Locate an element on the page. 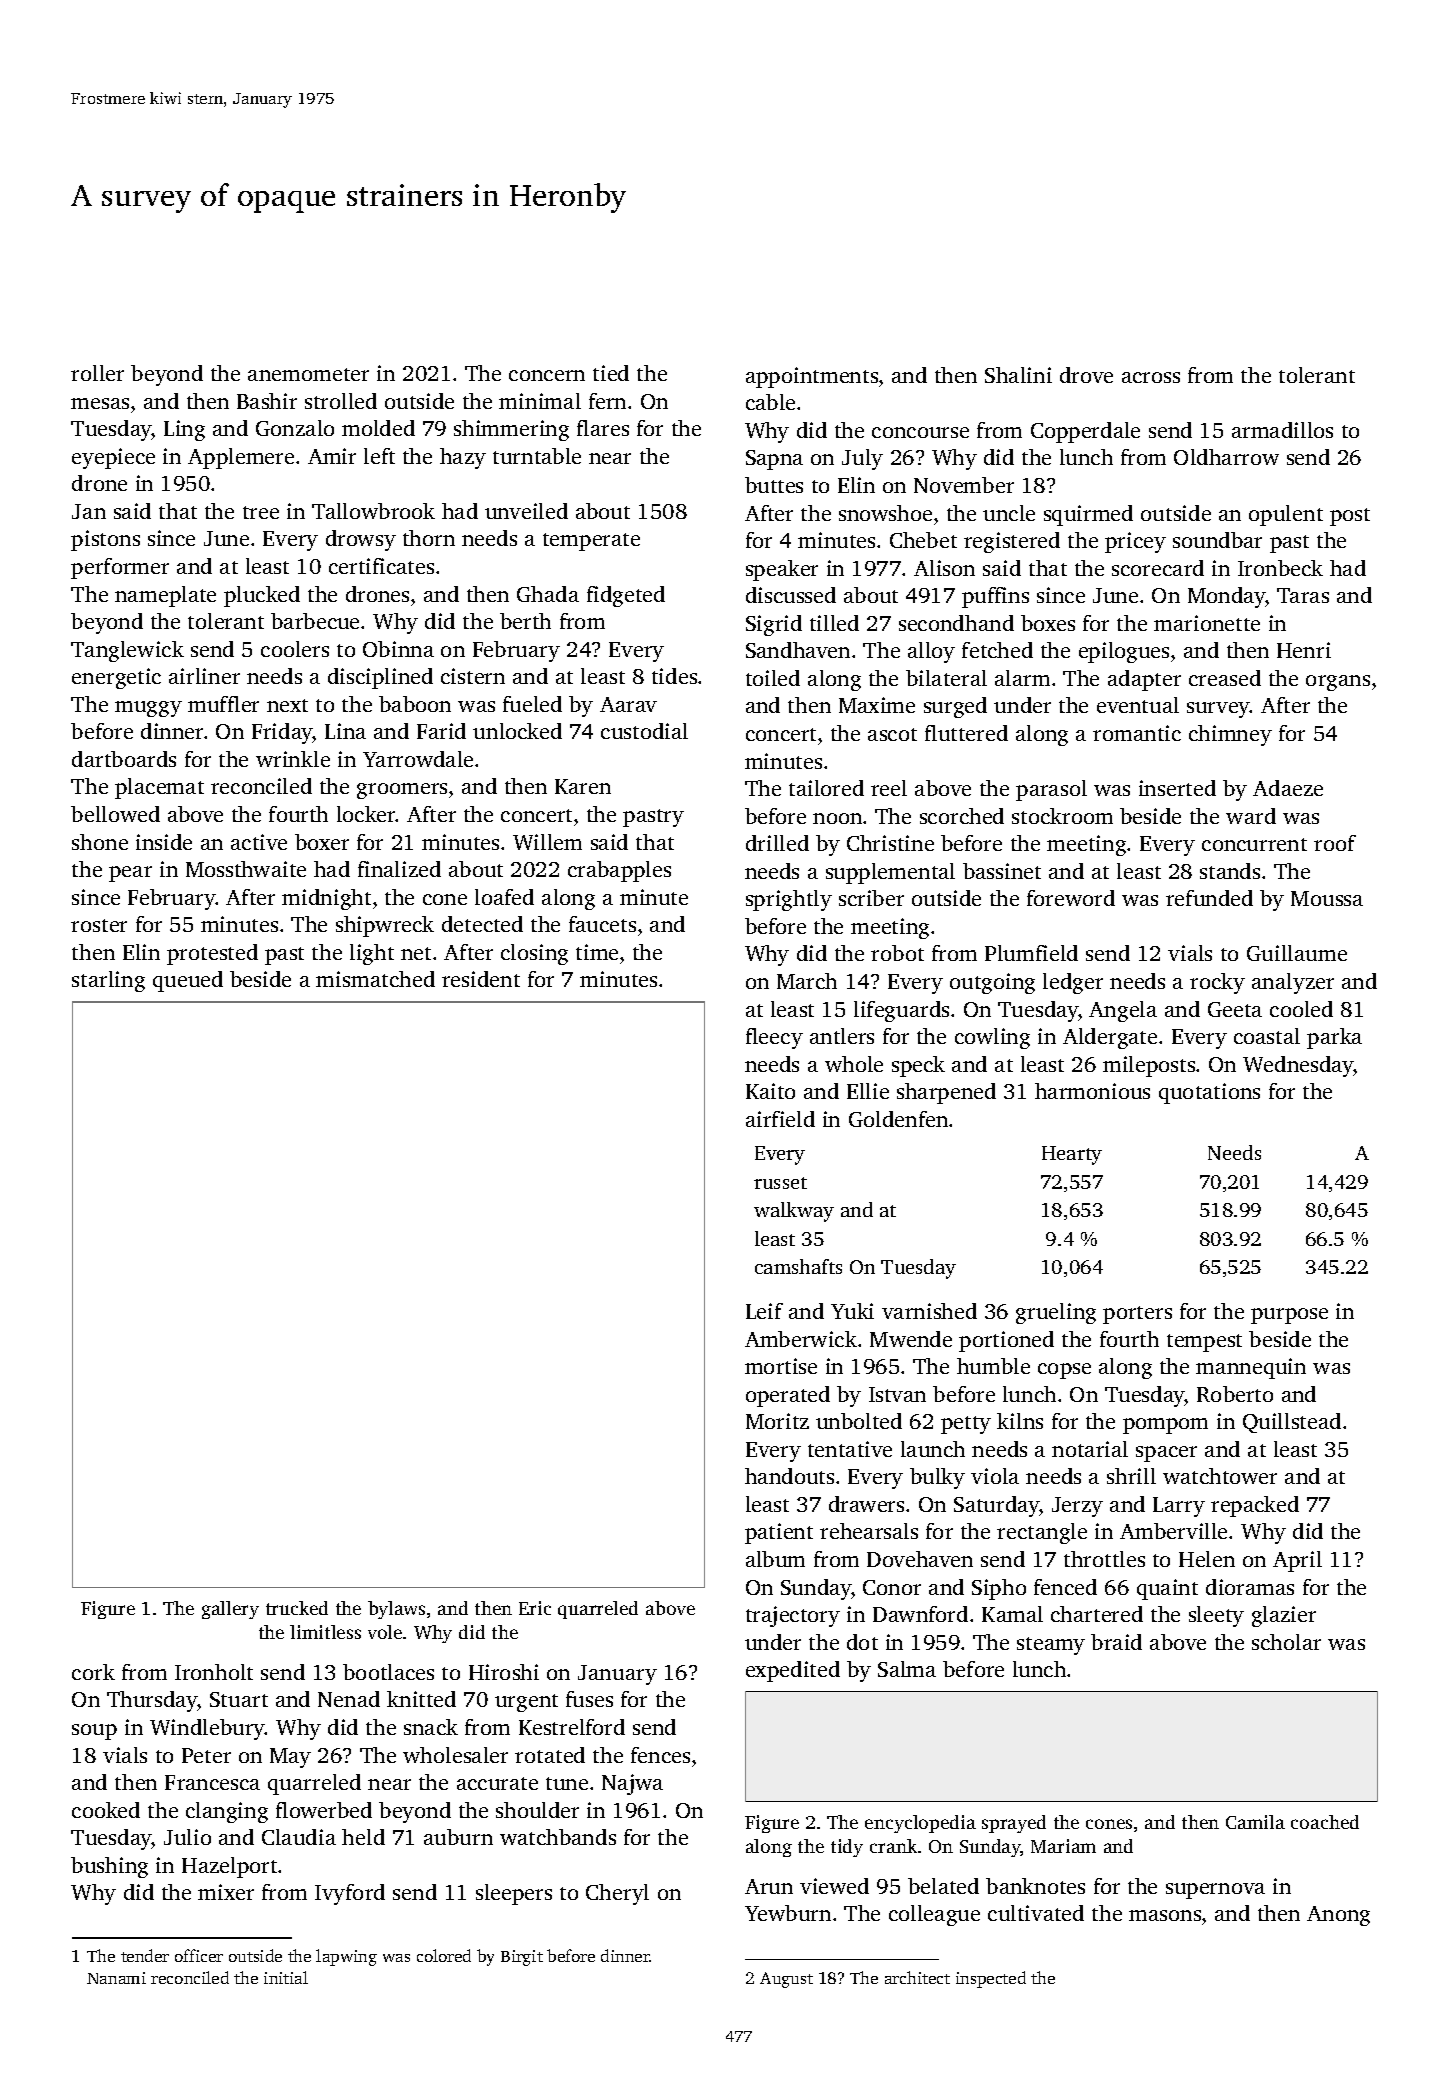 The width and height of the image is (1450, 2100). Julio is located at coordinates (187, 1837).
